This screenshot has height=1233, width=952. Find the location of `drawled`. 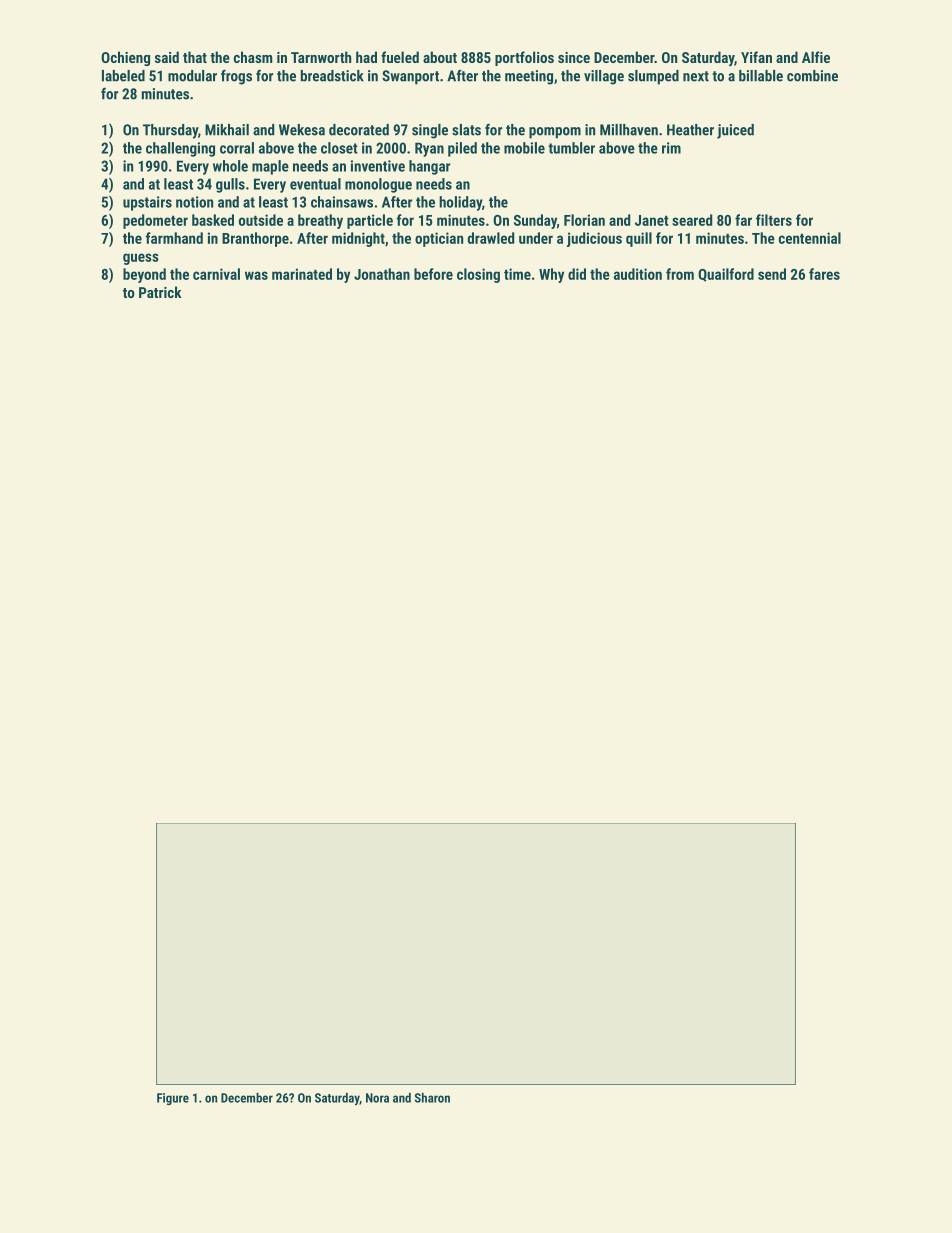

drawled is located at coordinates (491, 238).
